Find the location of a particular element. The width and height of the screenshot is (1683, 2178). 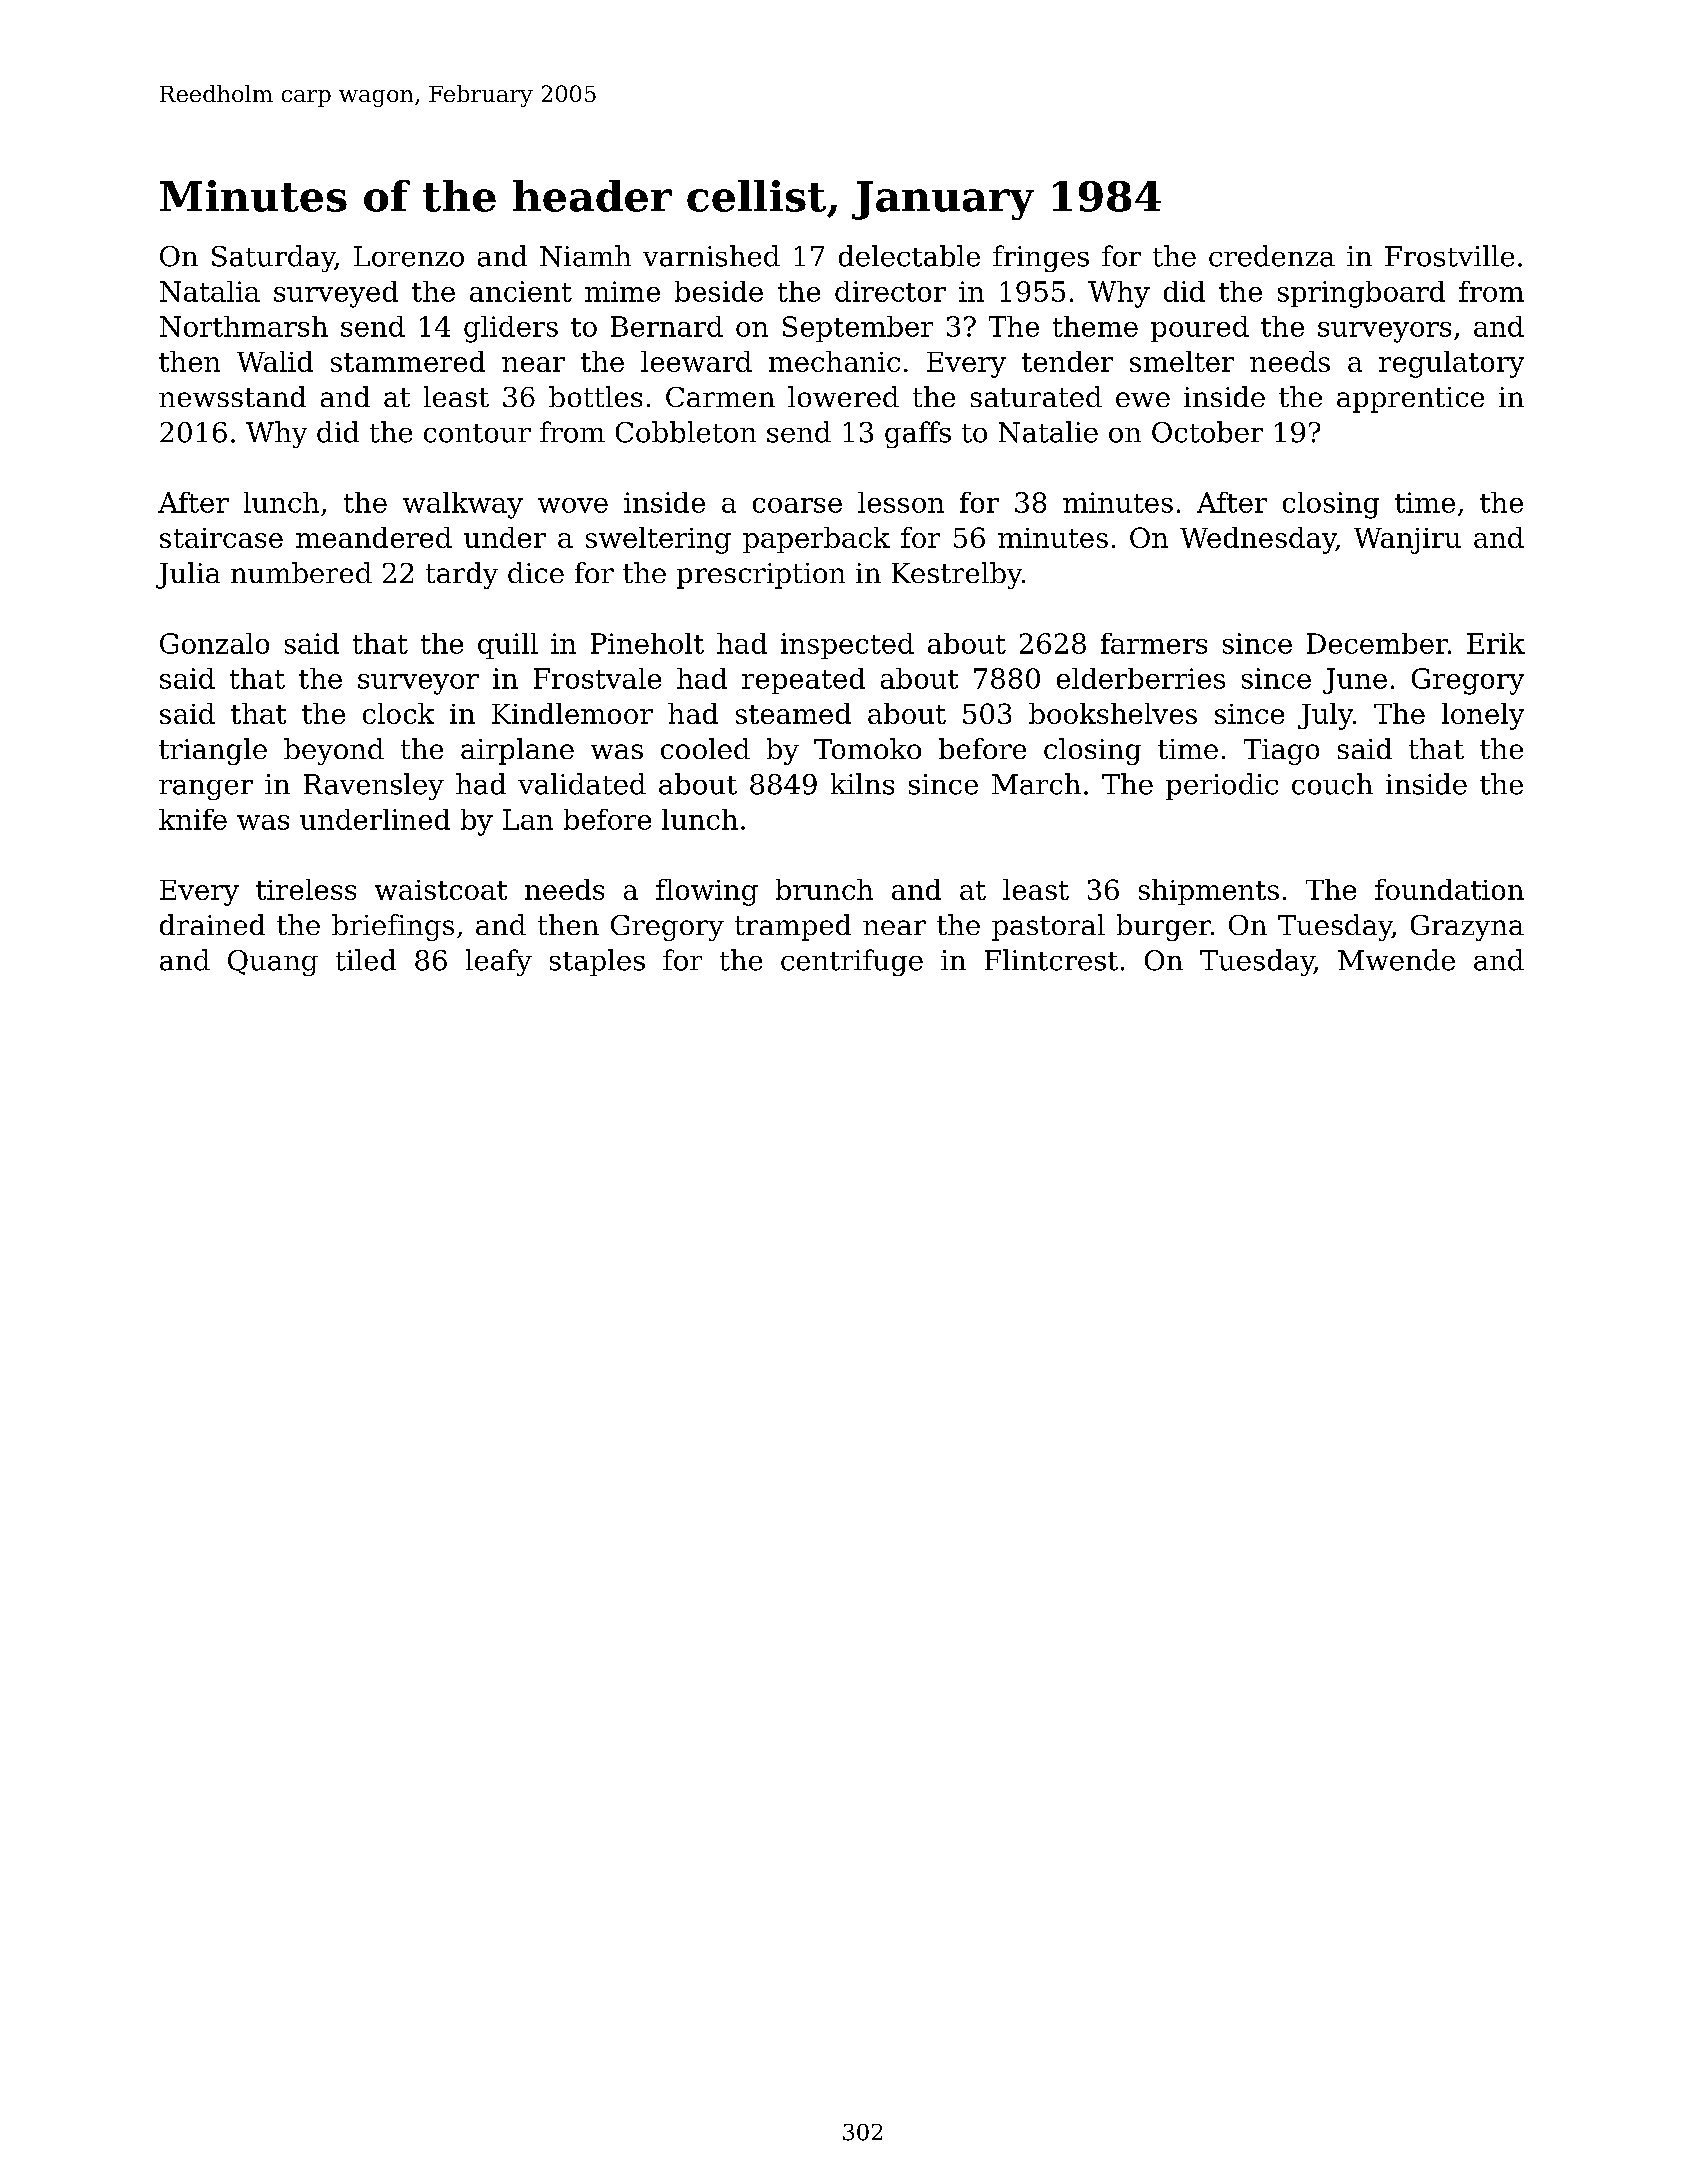

Gonzalo is located at coordinates (214, 643).
